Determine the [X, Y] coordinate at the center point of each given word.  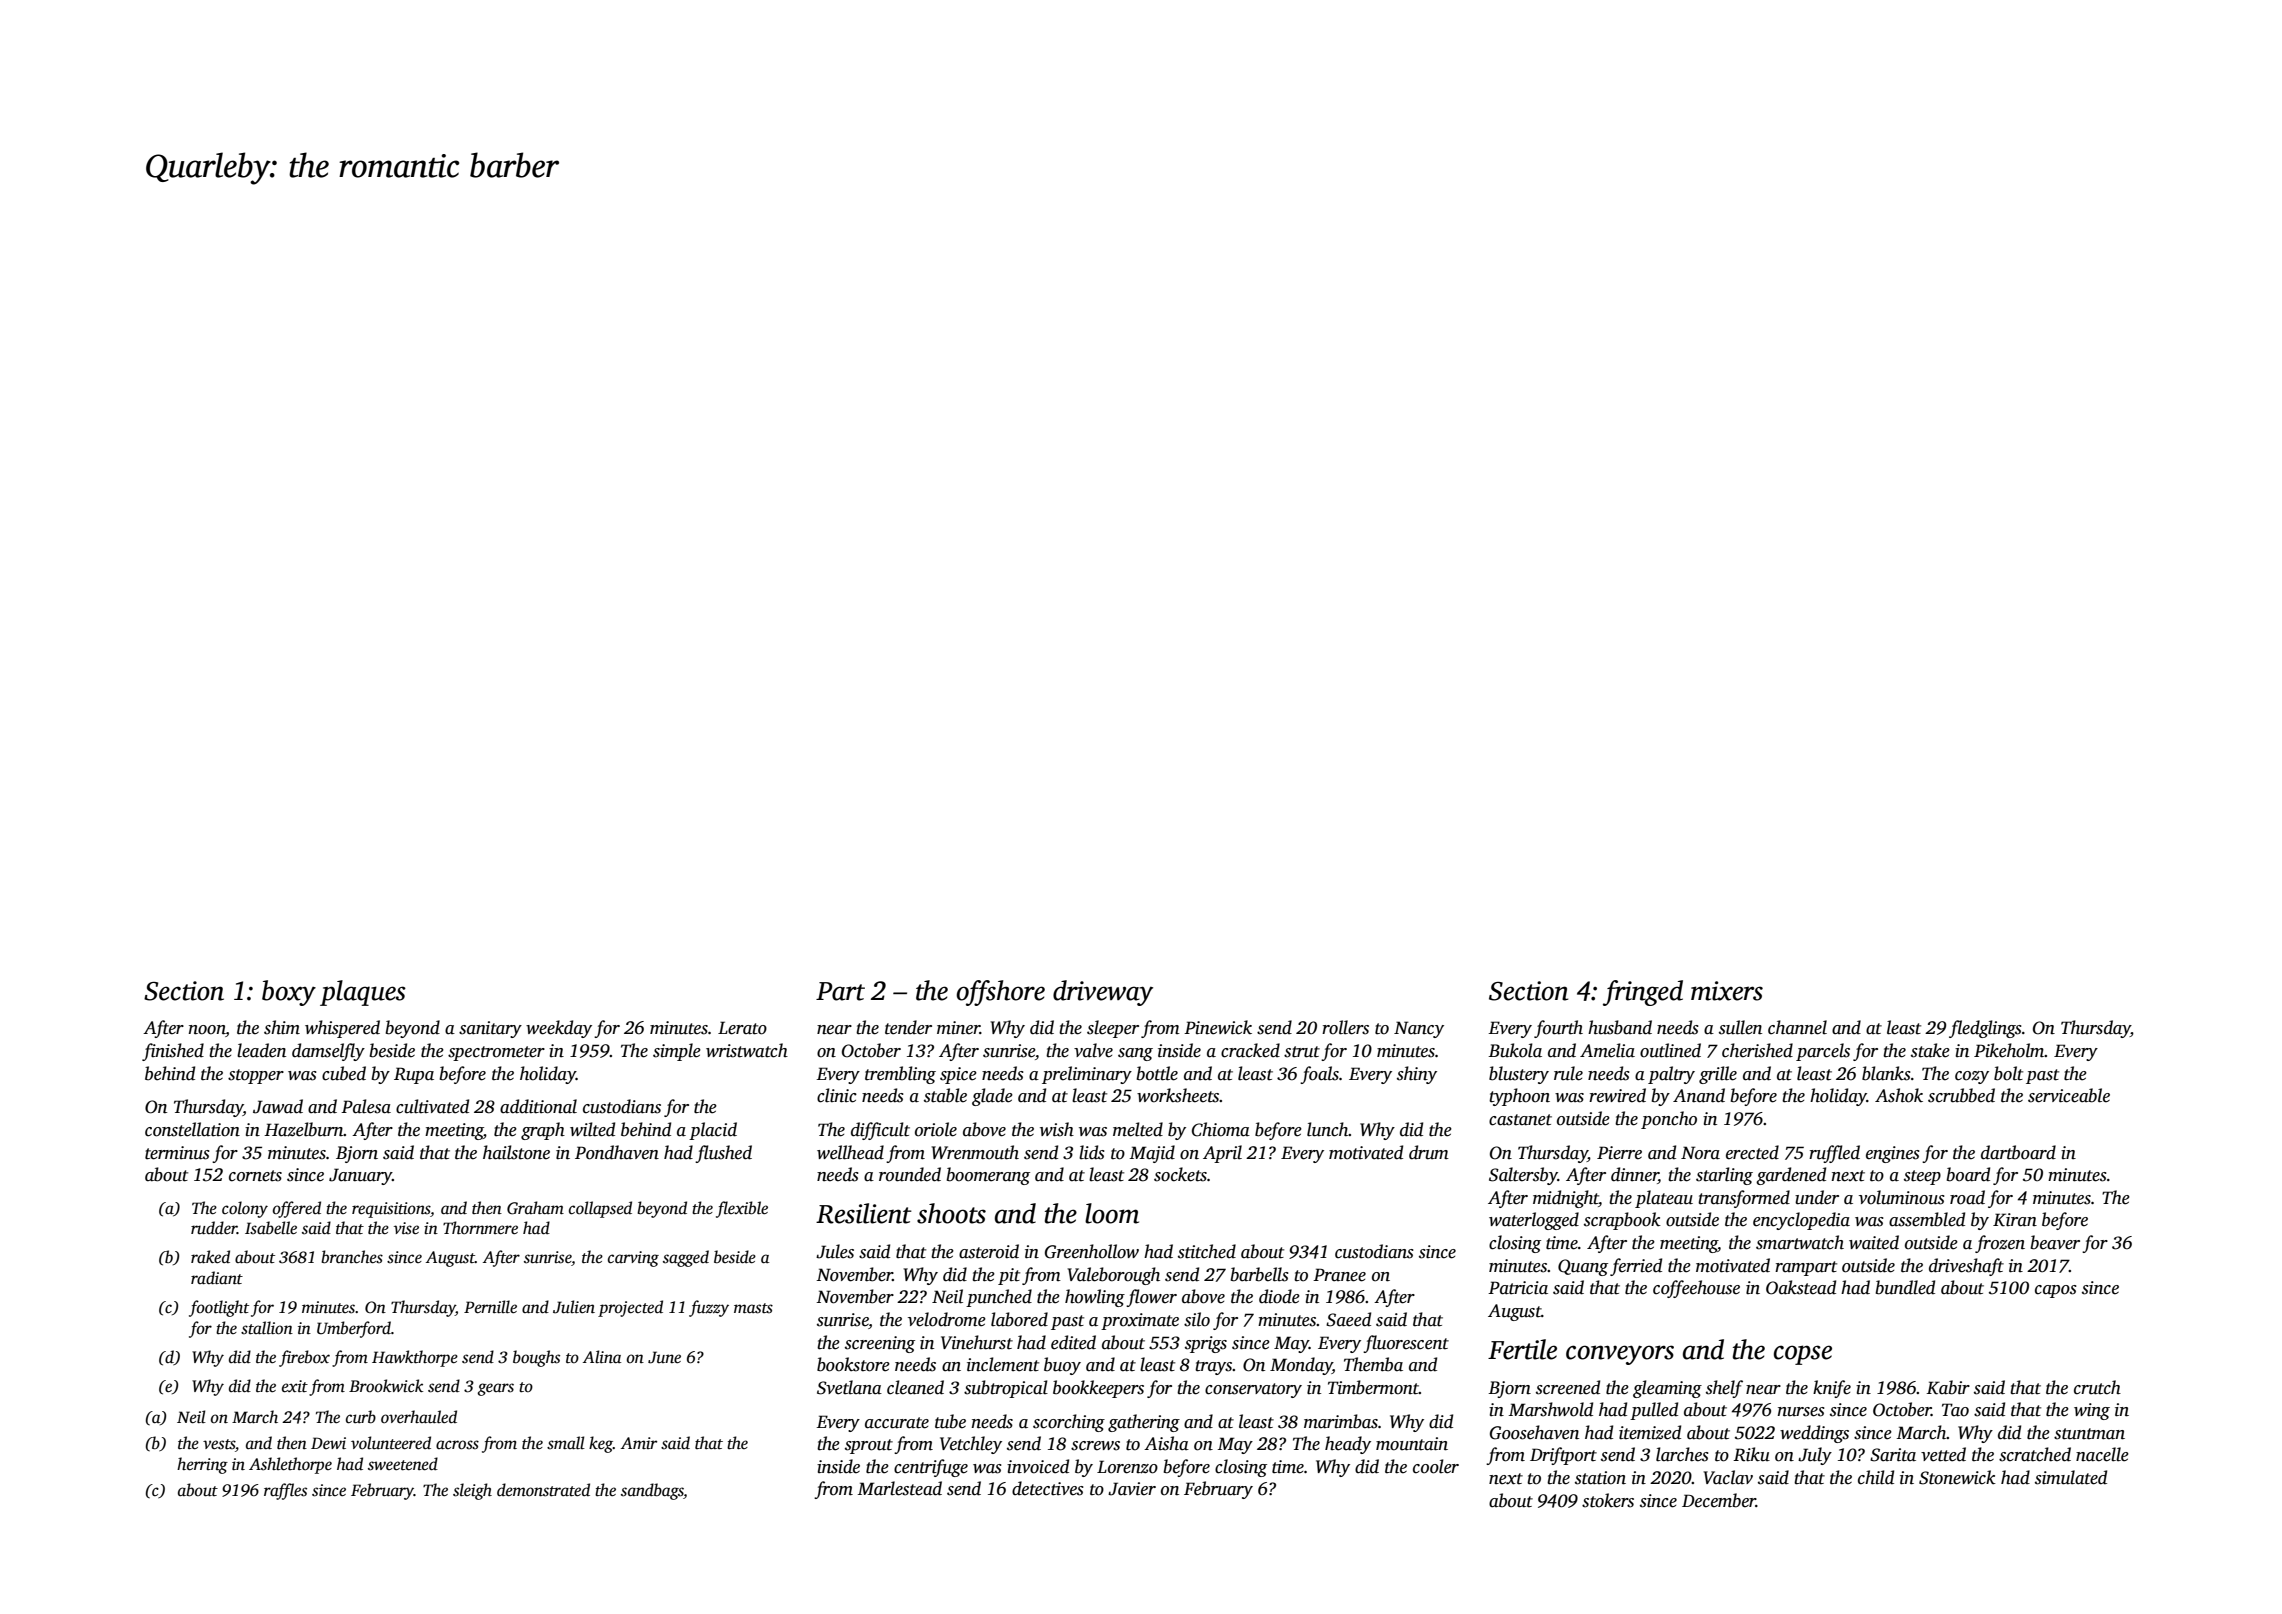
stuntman [2089, 1434]
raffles [285, 1491]
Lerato [742, 1028]
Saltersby [1523, 1176]
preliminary [1087, 1075]
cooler [1436, 1466]
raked [210, 1256]
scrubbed [1961, 1095]
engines [1893, 1154]
